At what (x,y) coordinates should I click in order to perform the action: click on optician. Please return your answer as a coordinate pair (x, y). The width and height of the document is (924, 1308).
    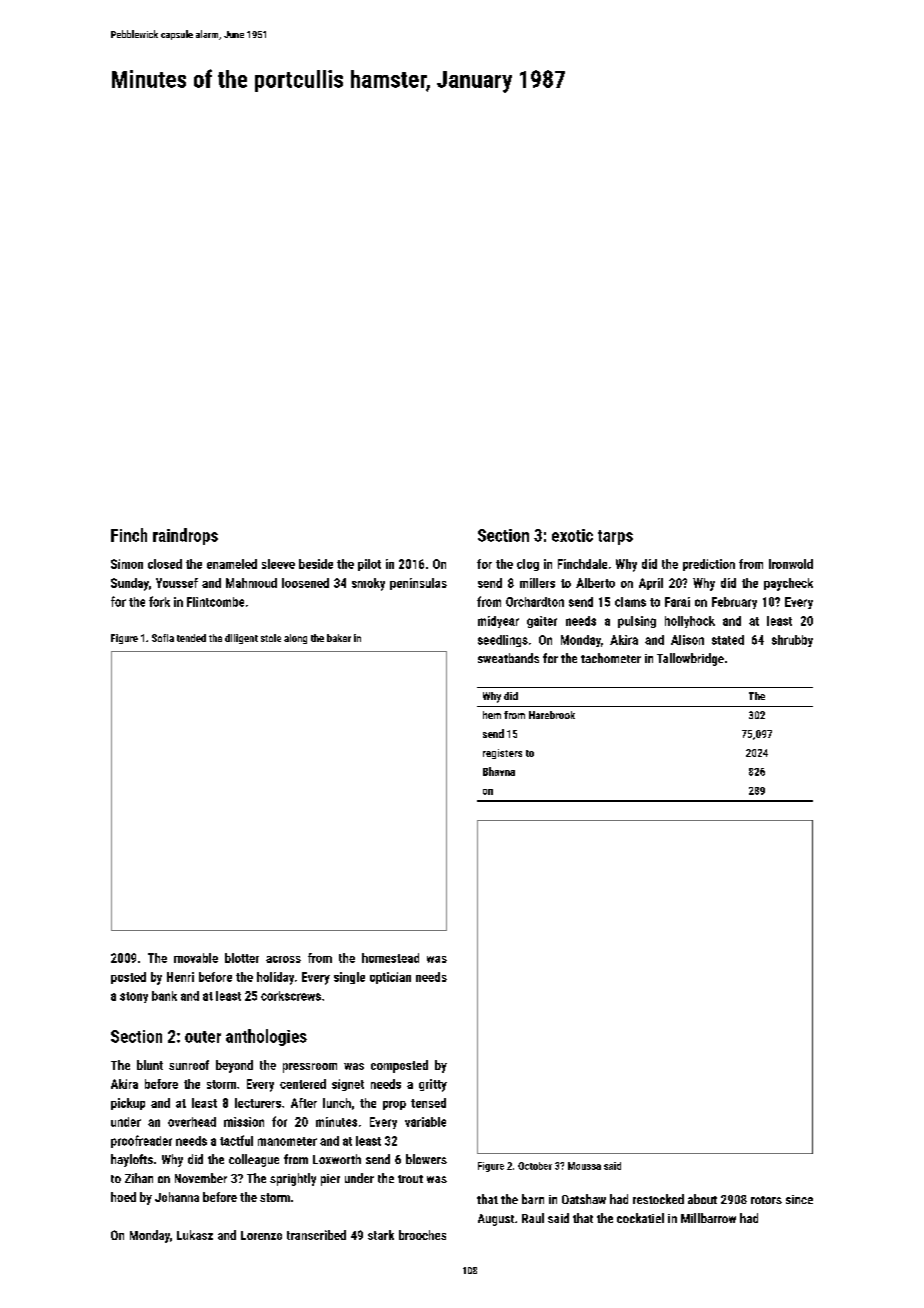
    Looking at the image, I should click on (390, 978).
